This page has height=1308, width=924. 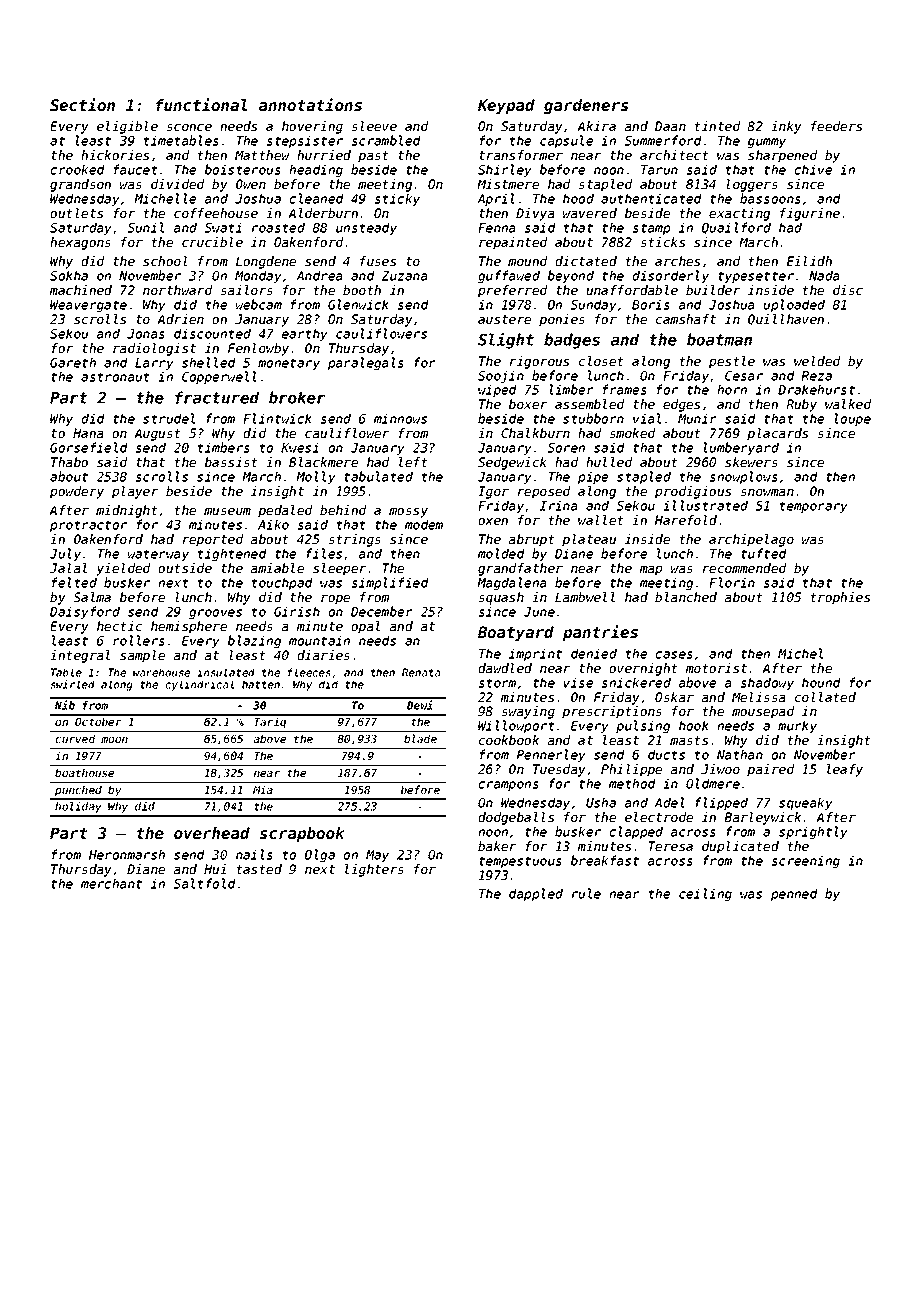 I want to click on map, so click(x=651, y=571).
